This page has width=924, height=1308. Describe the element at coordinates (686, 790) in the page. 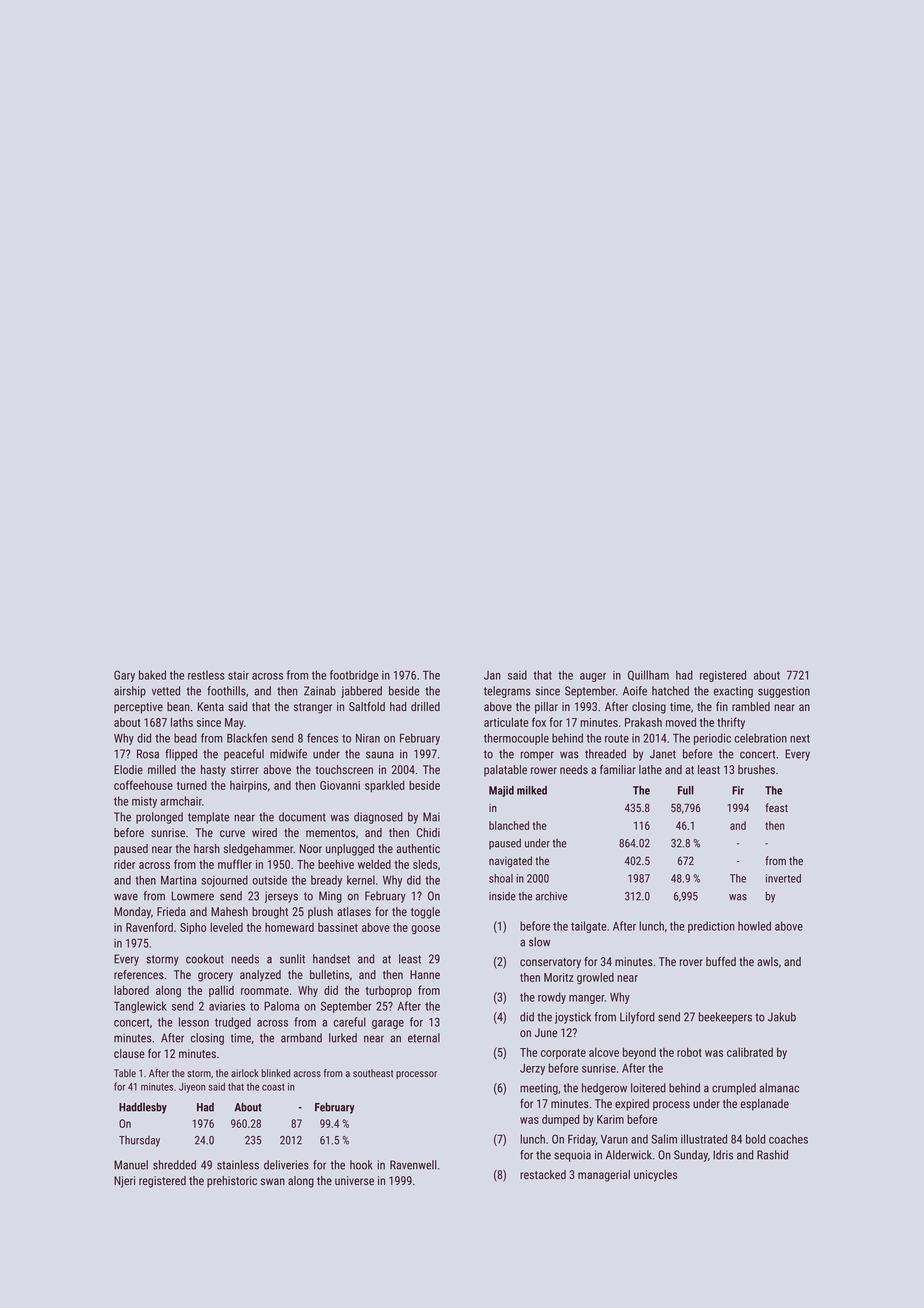

I see `Full` at that location.
